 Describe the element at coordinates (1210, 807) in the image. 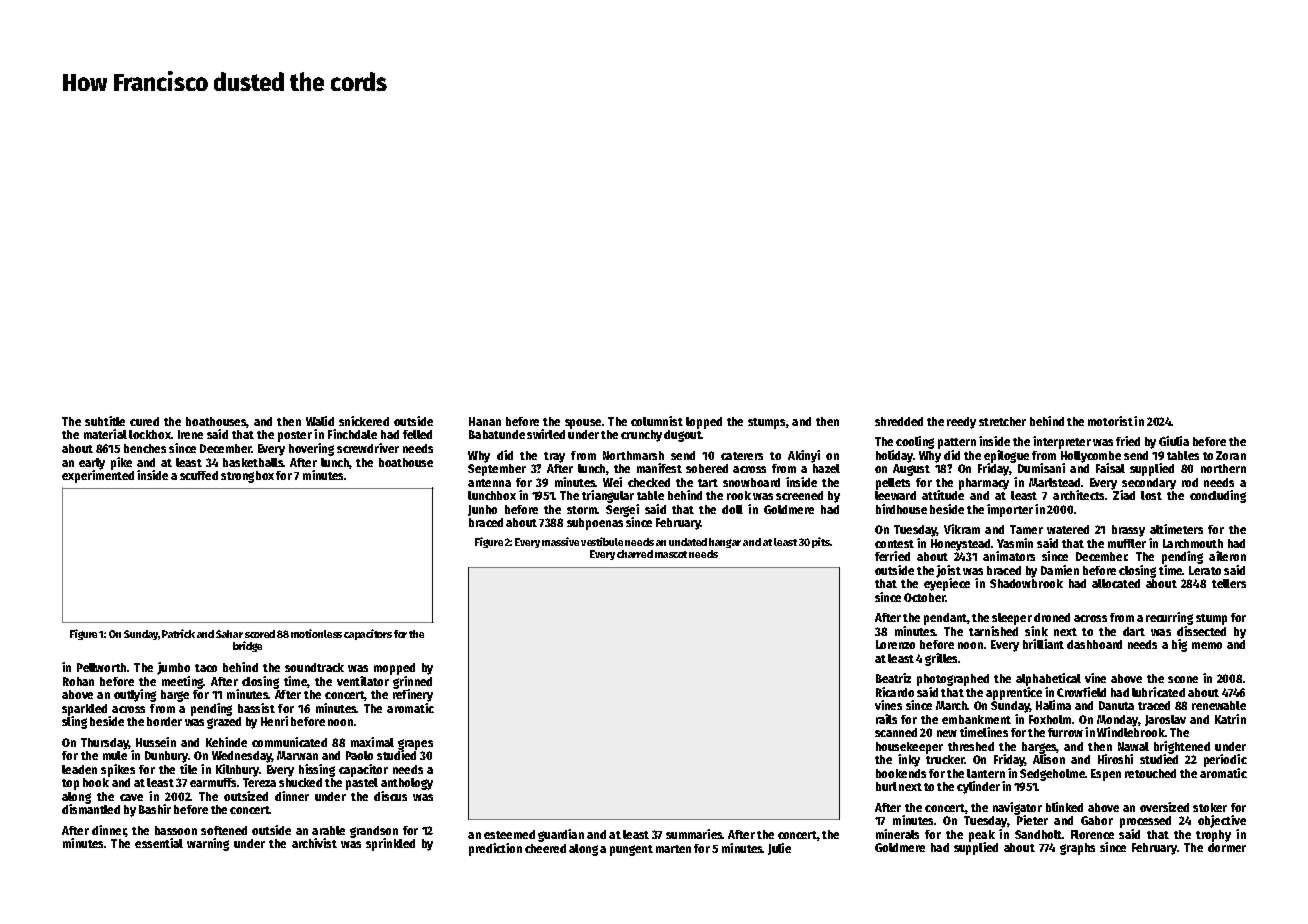

I see `stoker` at that location.
